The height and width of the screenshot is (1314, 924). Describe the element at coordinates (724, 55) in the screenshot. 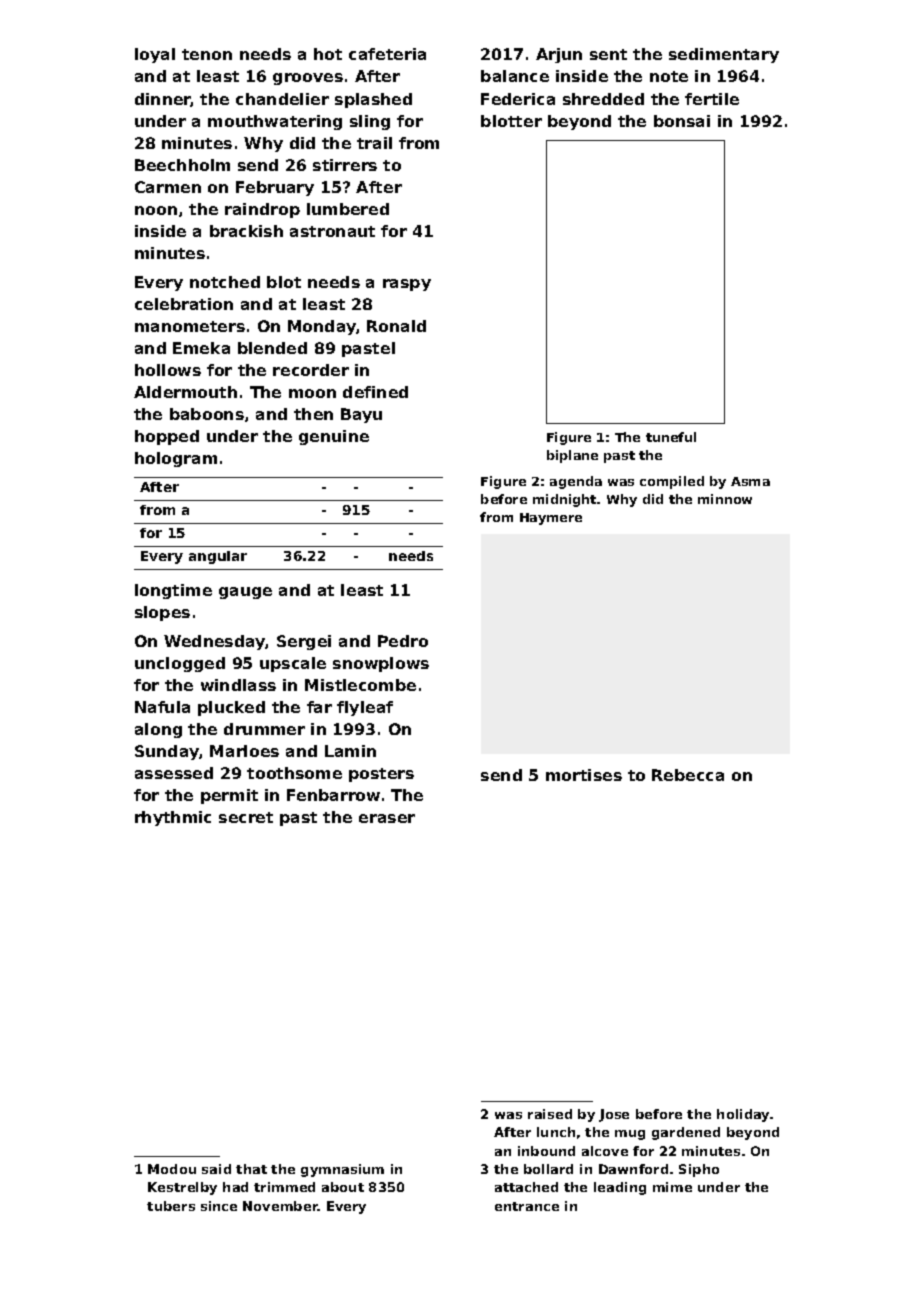

I see `sedimentary` at that location.
